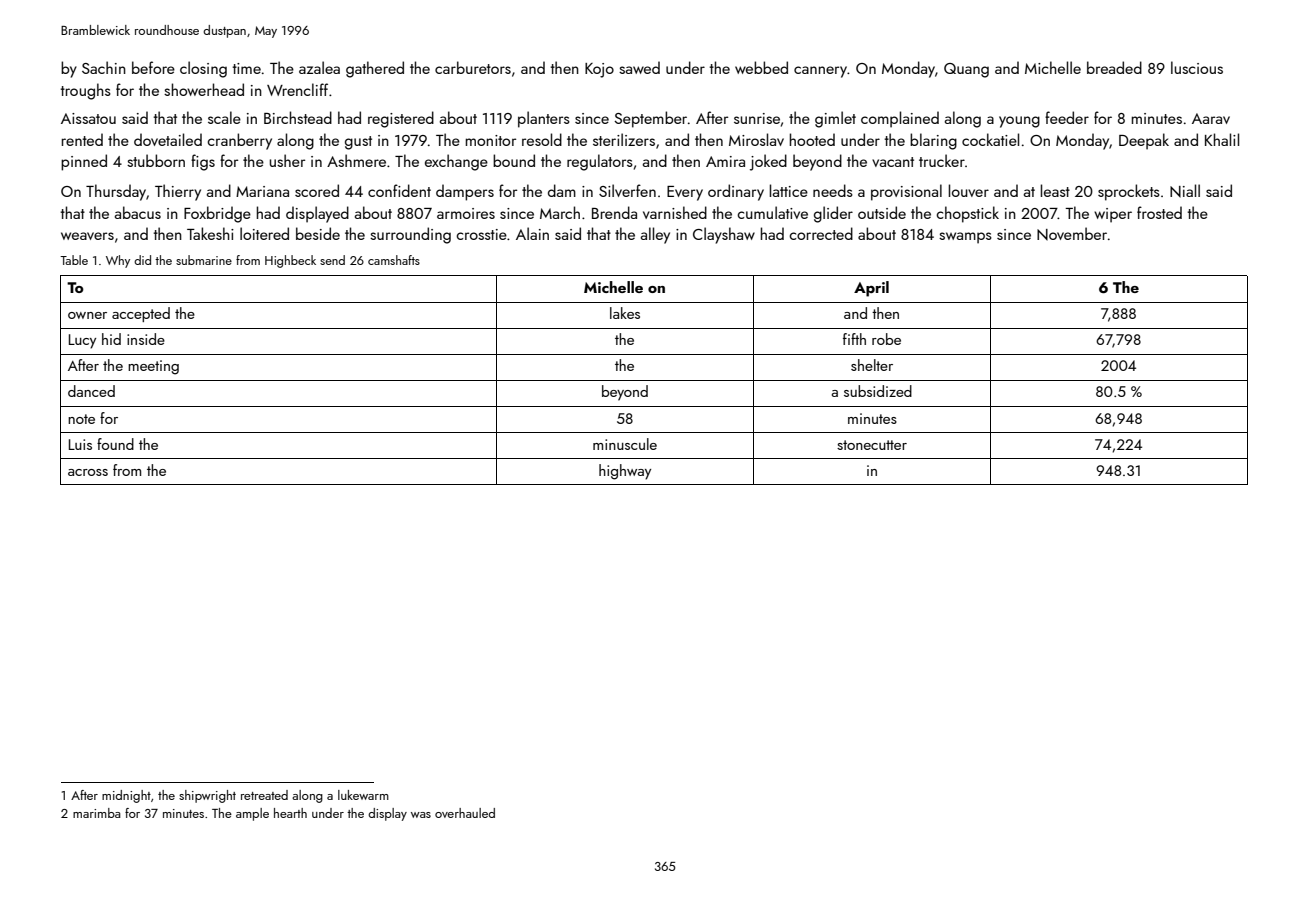 Image resolution: width=1308 pixels, height=924 pixels. What do you see at coordinates (544, 119) in the screenshot?
I see `planters` at bounding box center [544, 119].
